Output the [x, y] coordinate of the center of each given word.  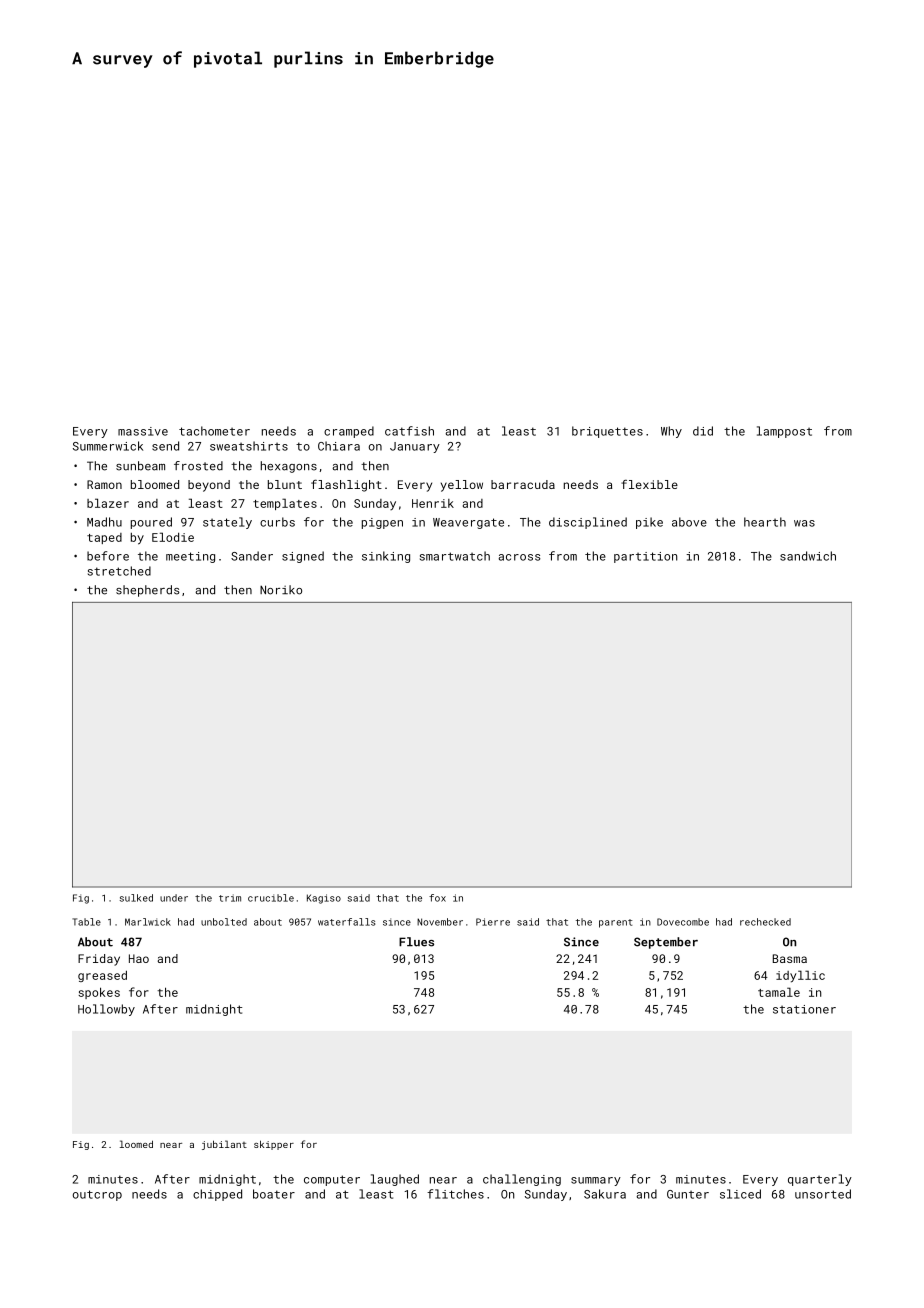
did [703, 431]
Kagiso [324, 899]
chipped [217, 1195]
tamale [779, 992]
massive [143, 431]
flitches [455, 1194]
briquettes [607, 432]
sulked [136, 898]
